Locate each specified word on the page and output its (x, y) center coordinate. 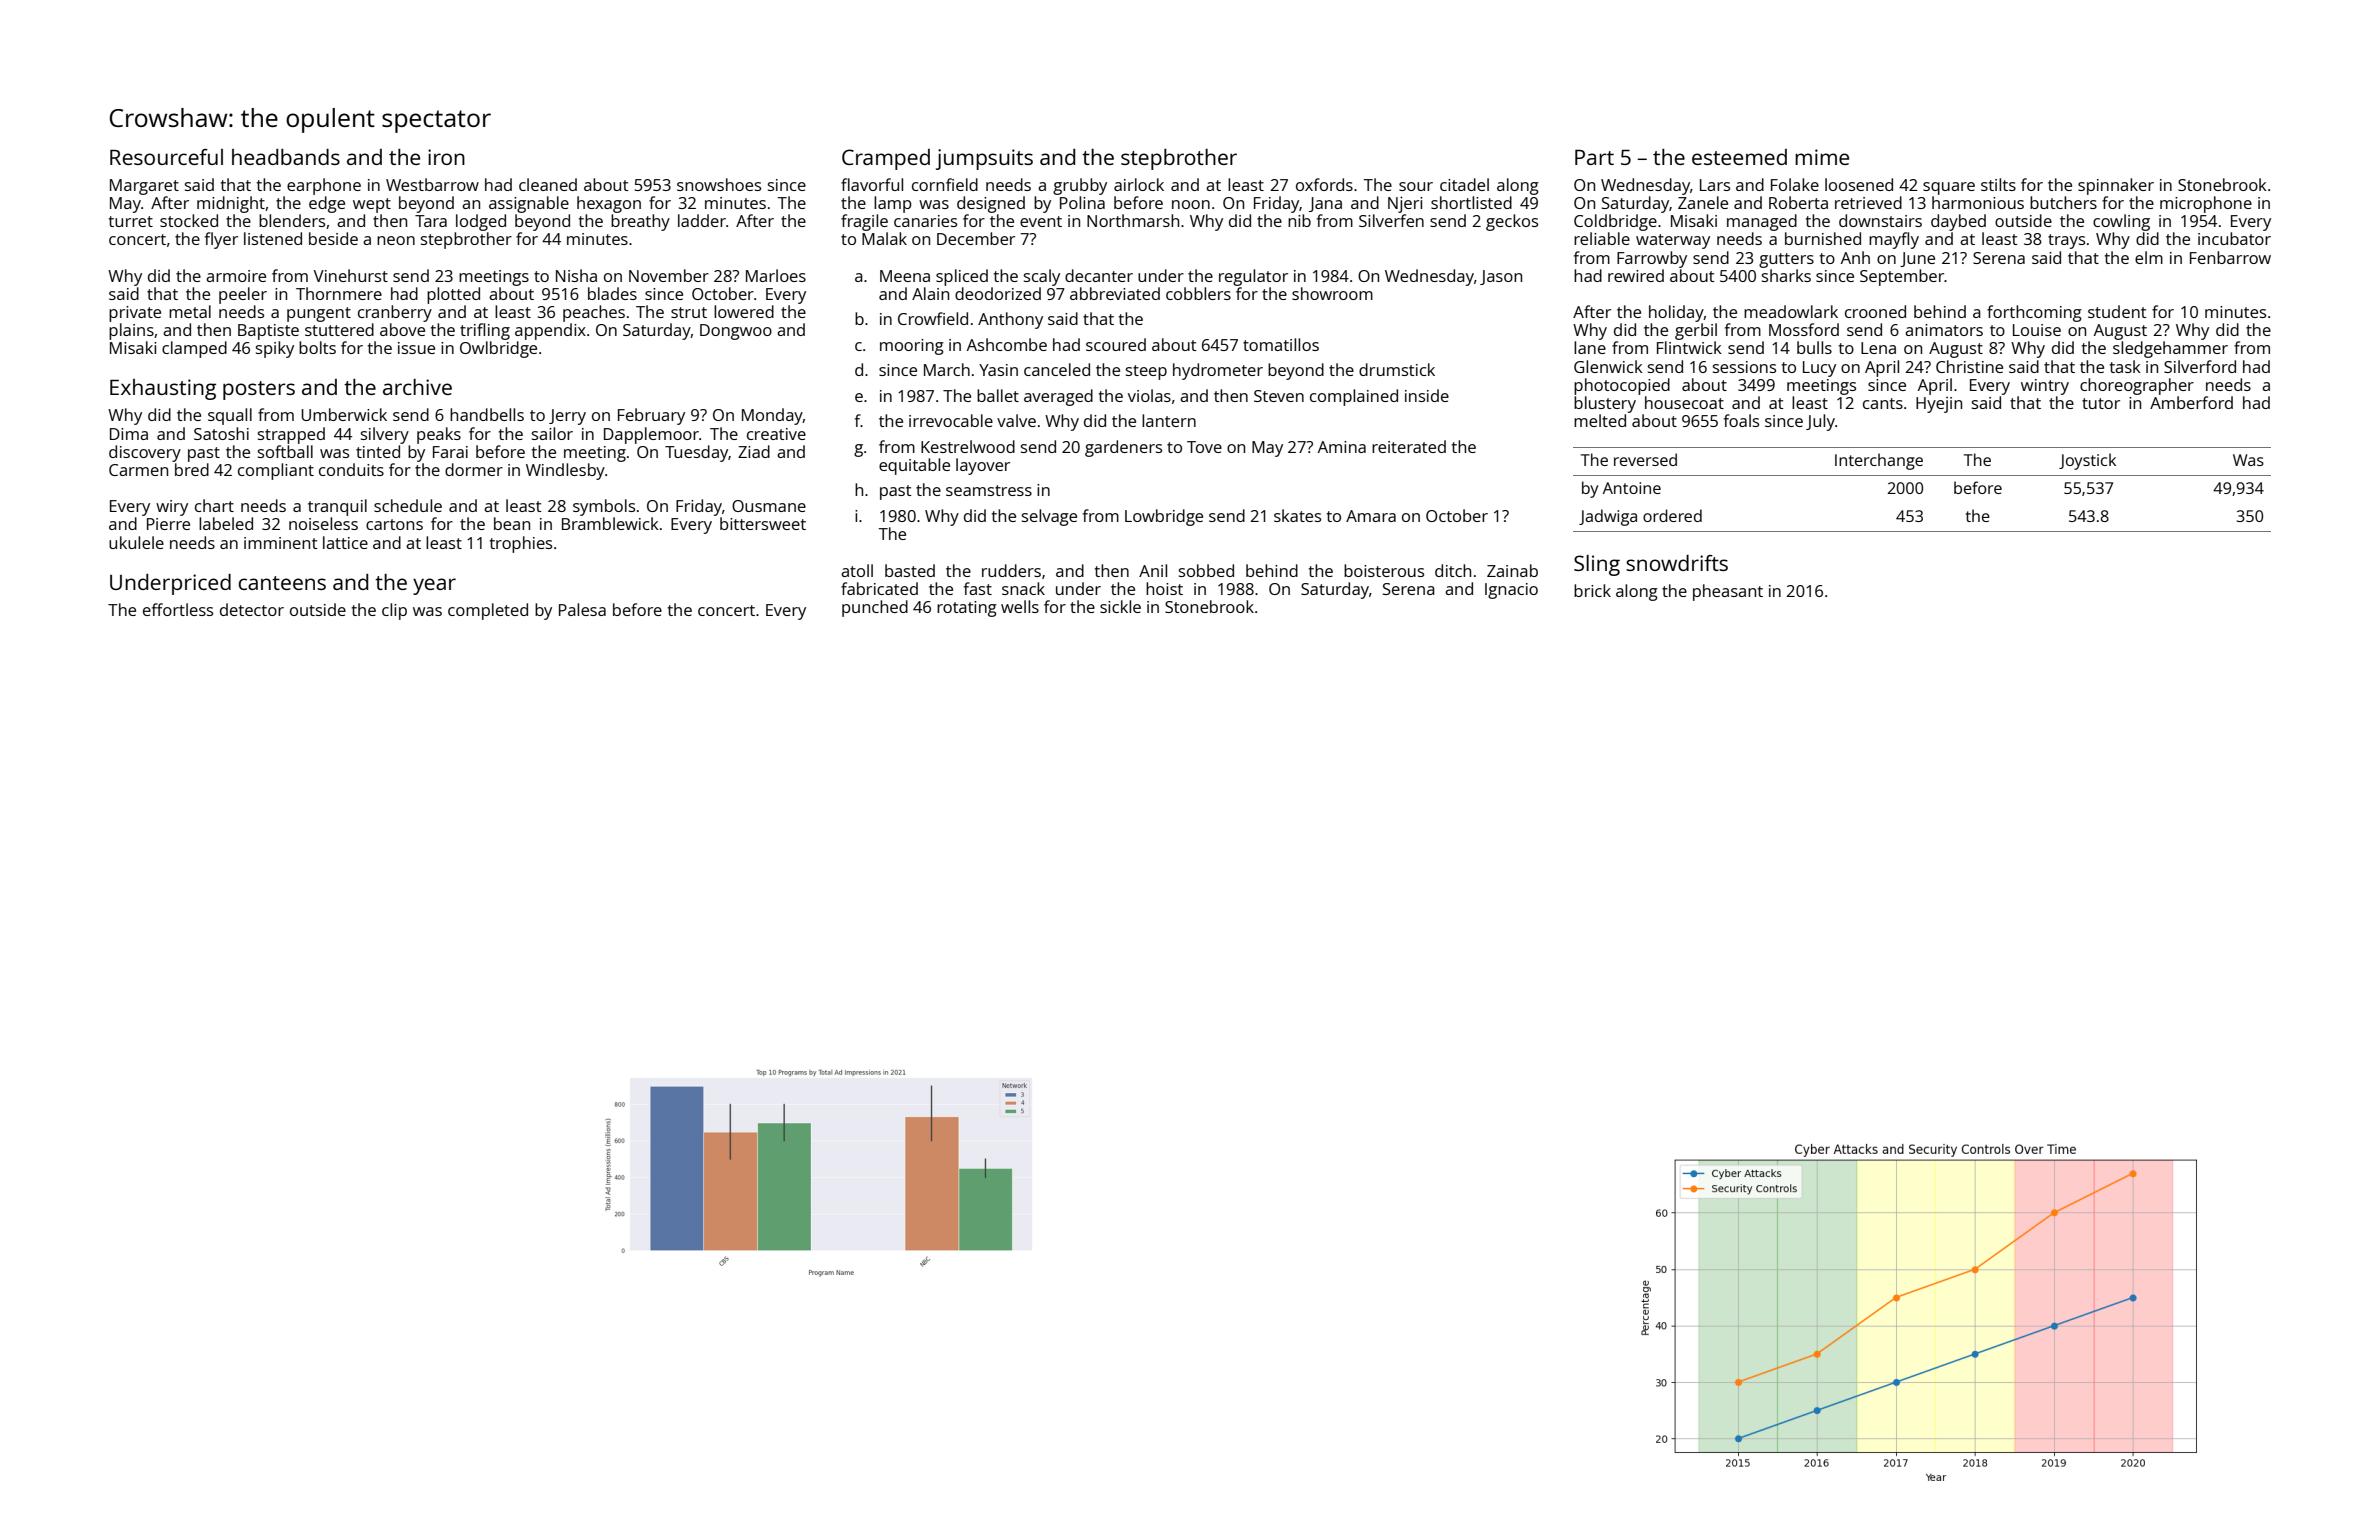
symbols (604, 507)
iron (446, 157)
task (2125, 366)
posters (259, 390)
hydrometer (1218, 371)
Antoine (1632, 488)
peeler (243, 295)
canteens (282, 583)
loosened (1859, 184)
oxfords (1324, 184)
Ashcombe (1007, 344)
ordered (1672, 515)
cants (1883, 403)
